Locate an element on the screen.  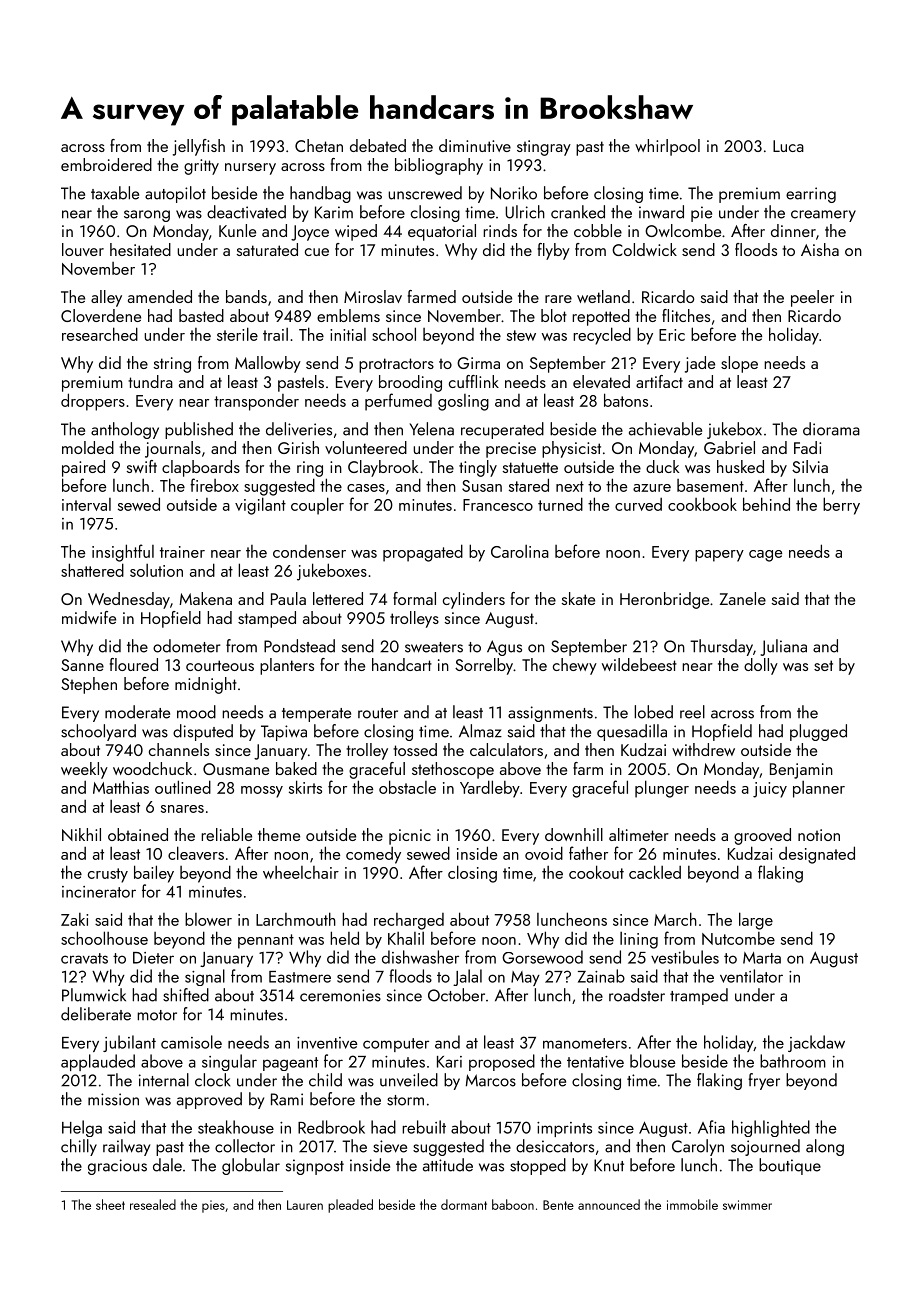
pies is located at coordinates (213, 1206).
